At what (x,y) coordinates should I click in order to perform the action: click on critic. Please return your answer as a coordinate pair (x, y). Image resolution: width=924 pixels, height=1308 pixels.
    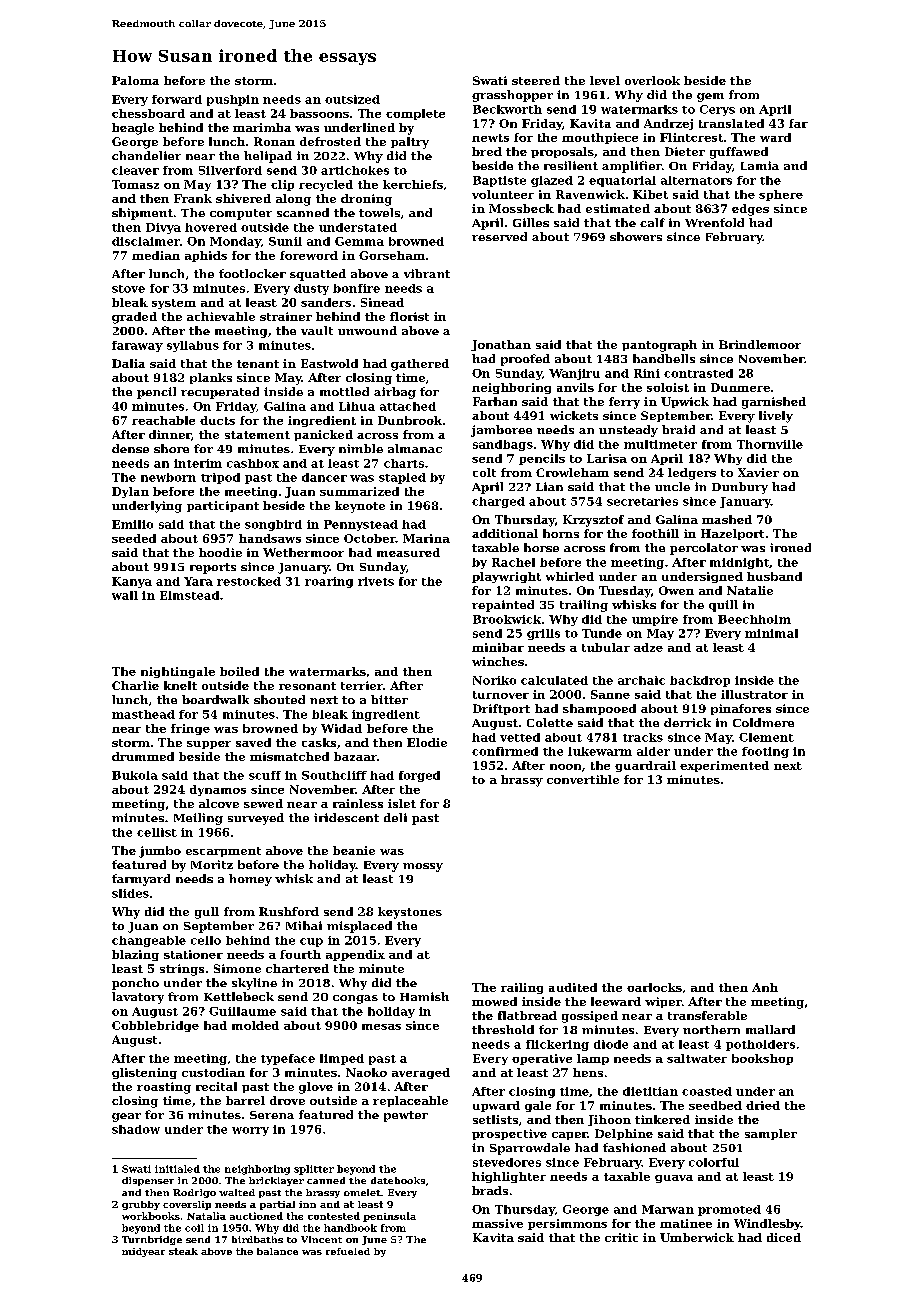
    Looking at the image, I should click on (621, 1237).
